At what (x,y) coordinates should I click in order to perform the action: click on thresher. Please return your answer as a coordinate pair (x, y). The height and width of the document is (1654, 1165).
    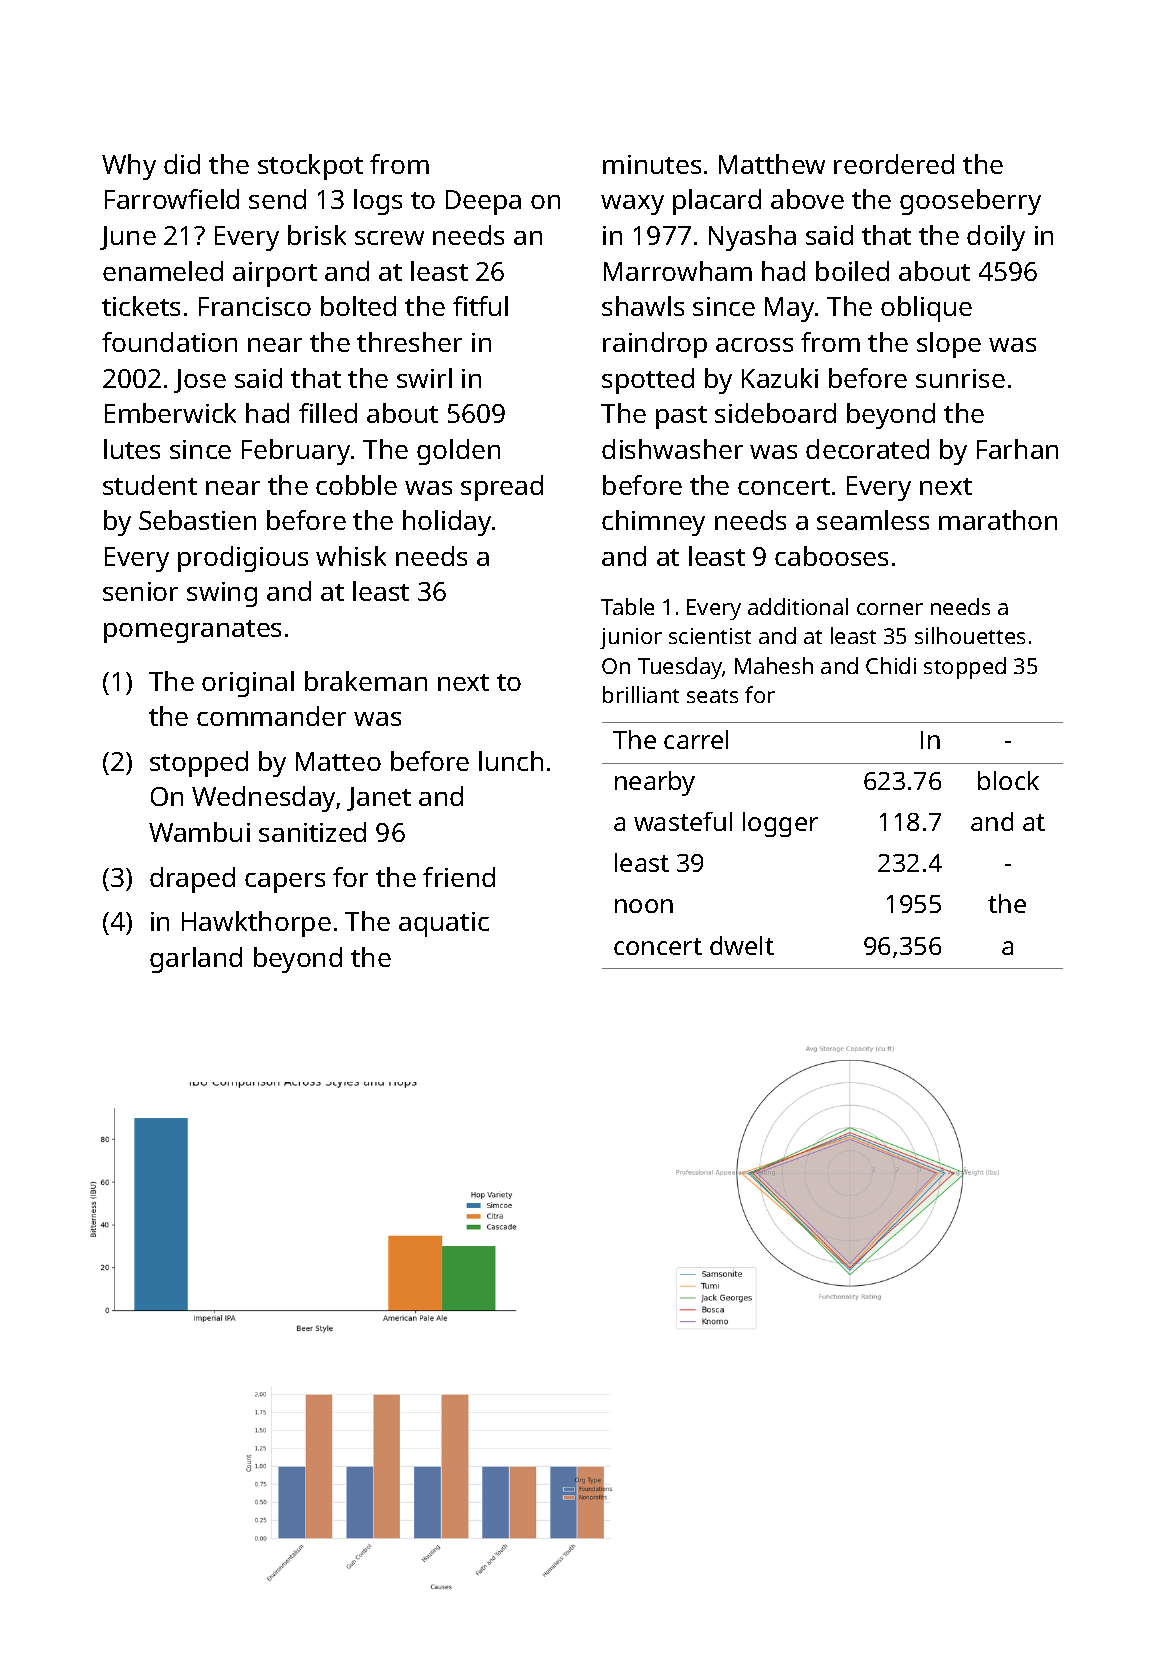
    Looking at the image, I should click on (409, 342).
